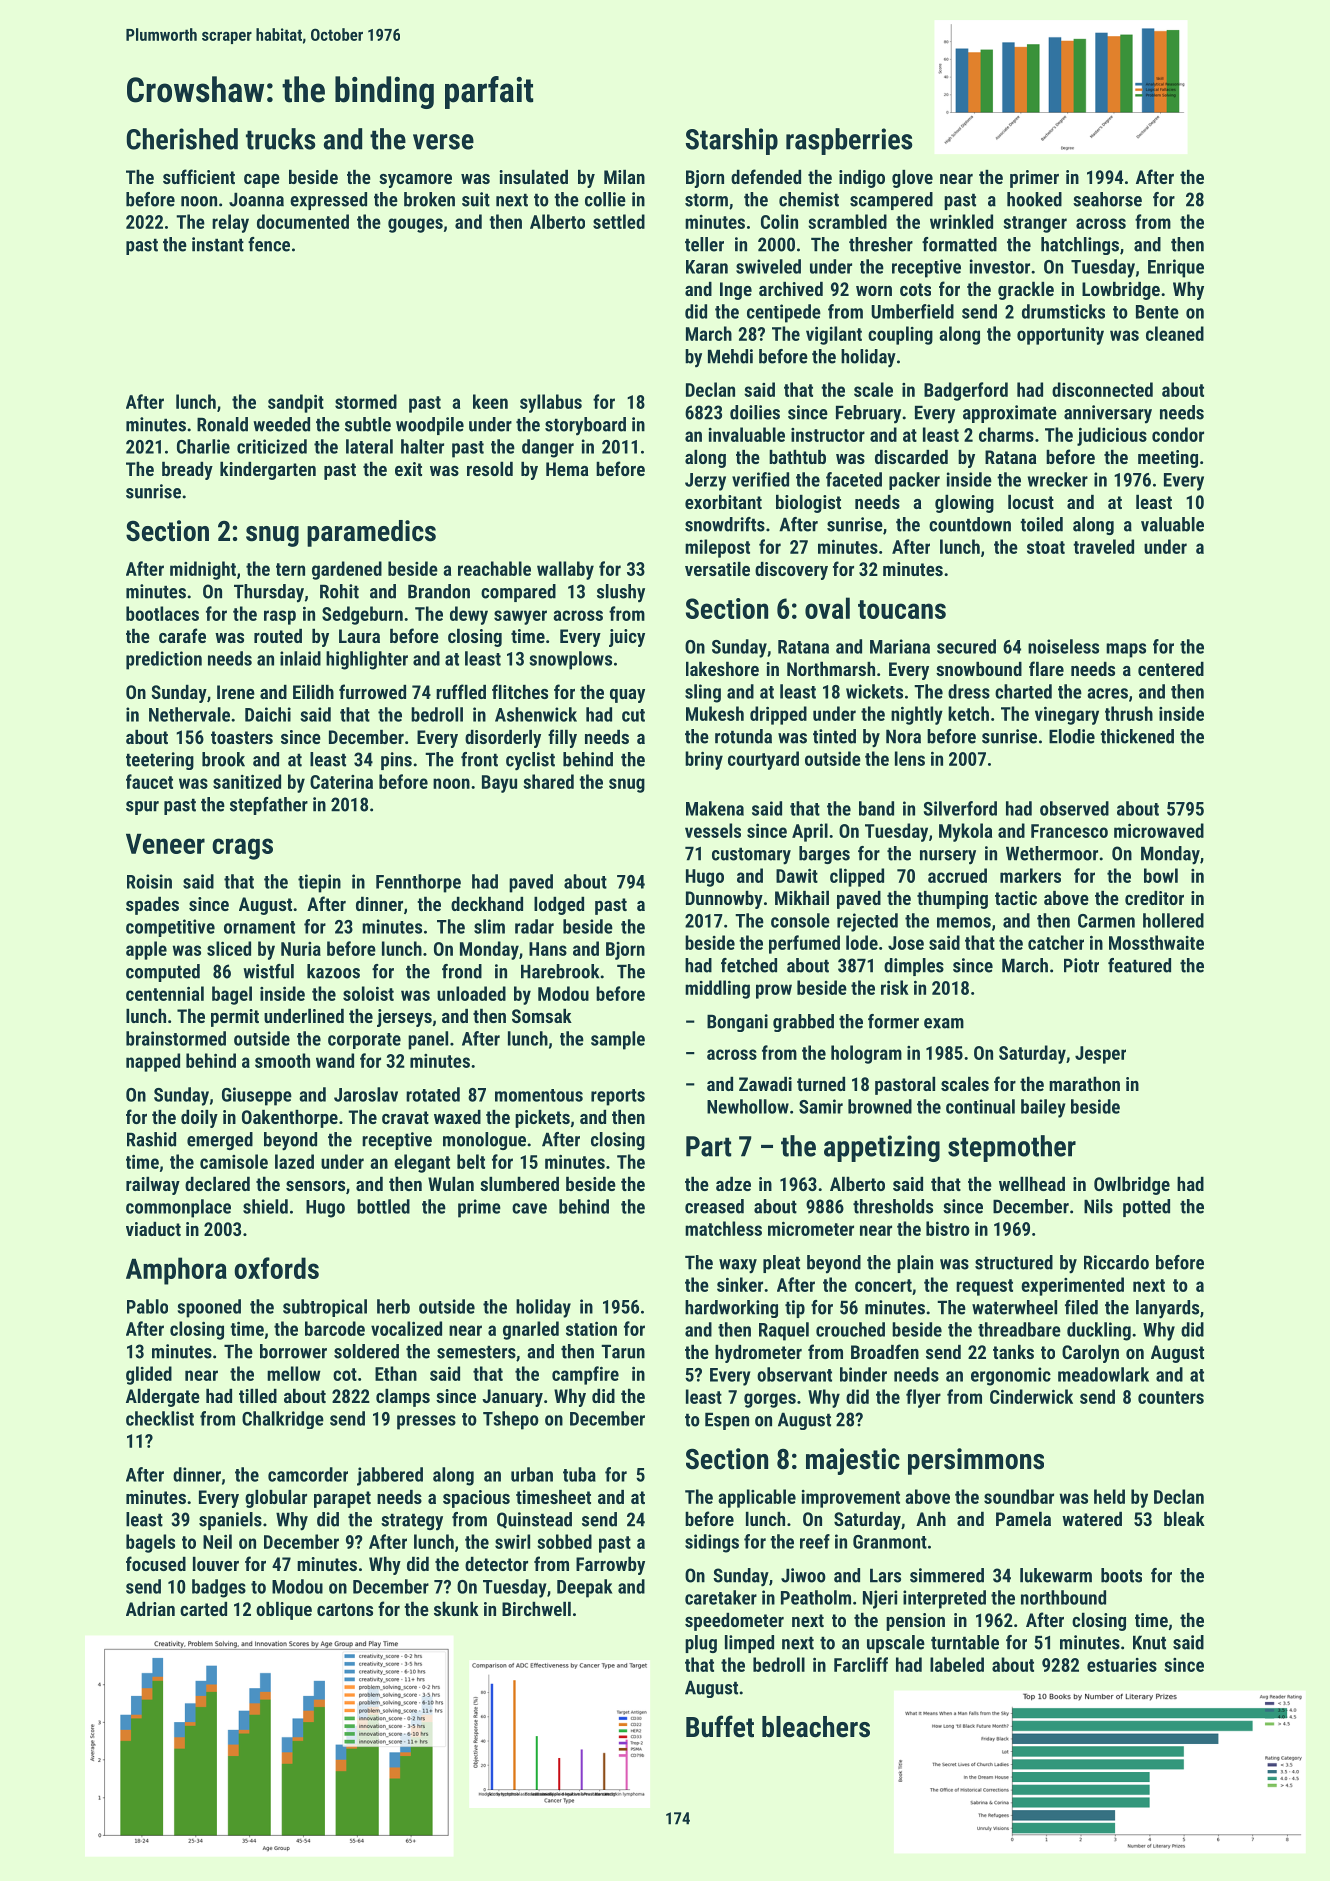  I want to click on centered, so click(1171, 669).
